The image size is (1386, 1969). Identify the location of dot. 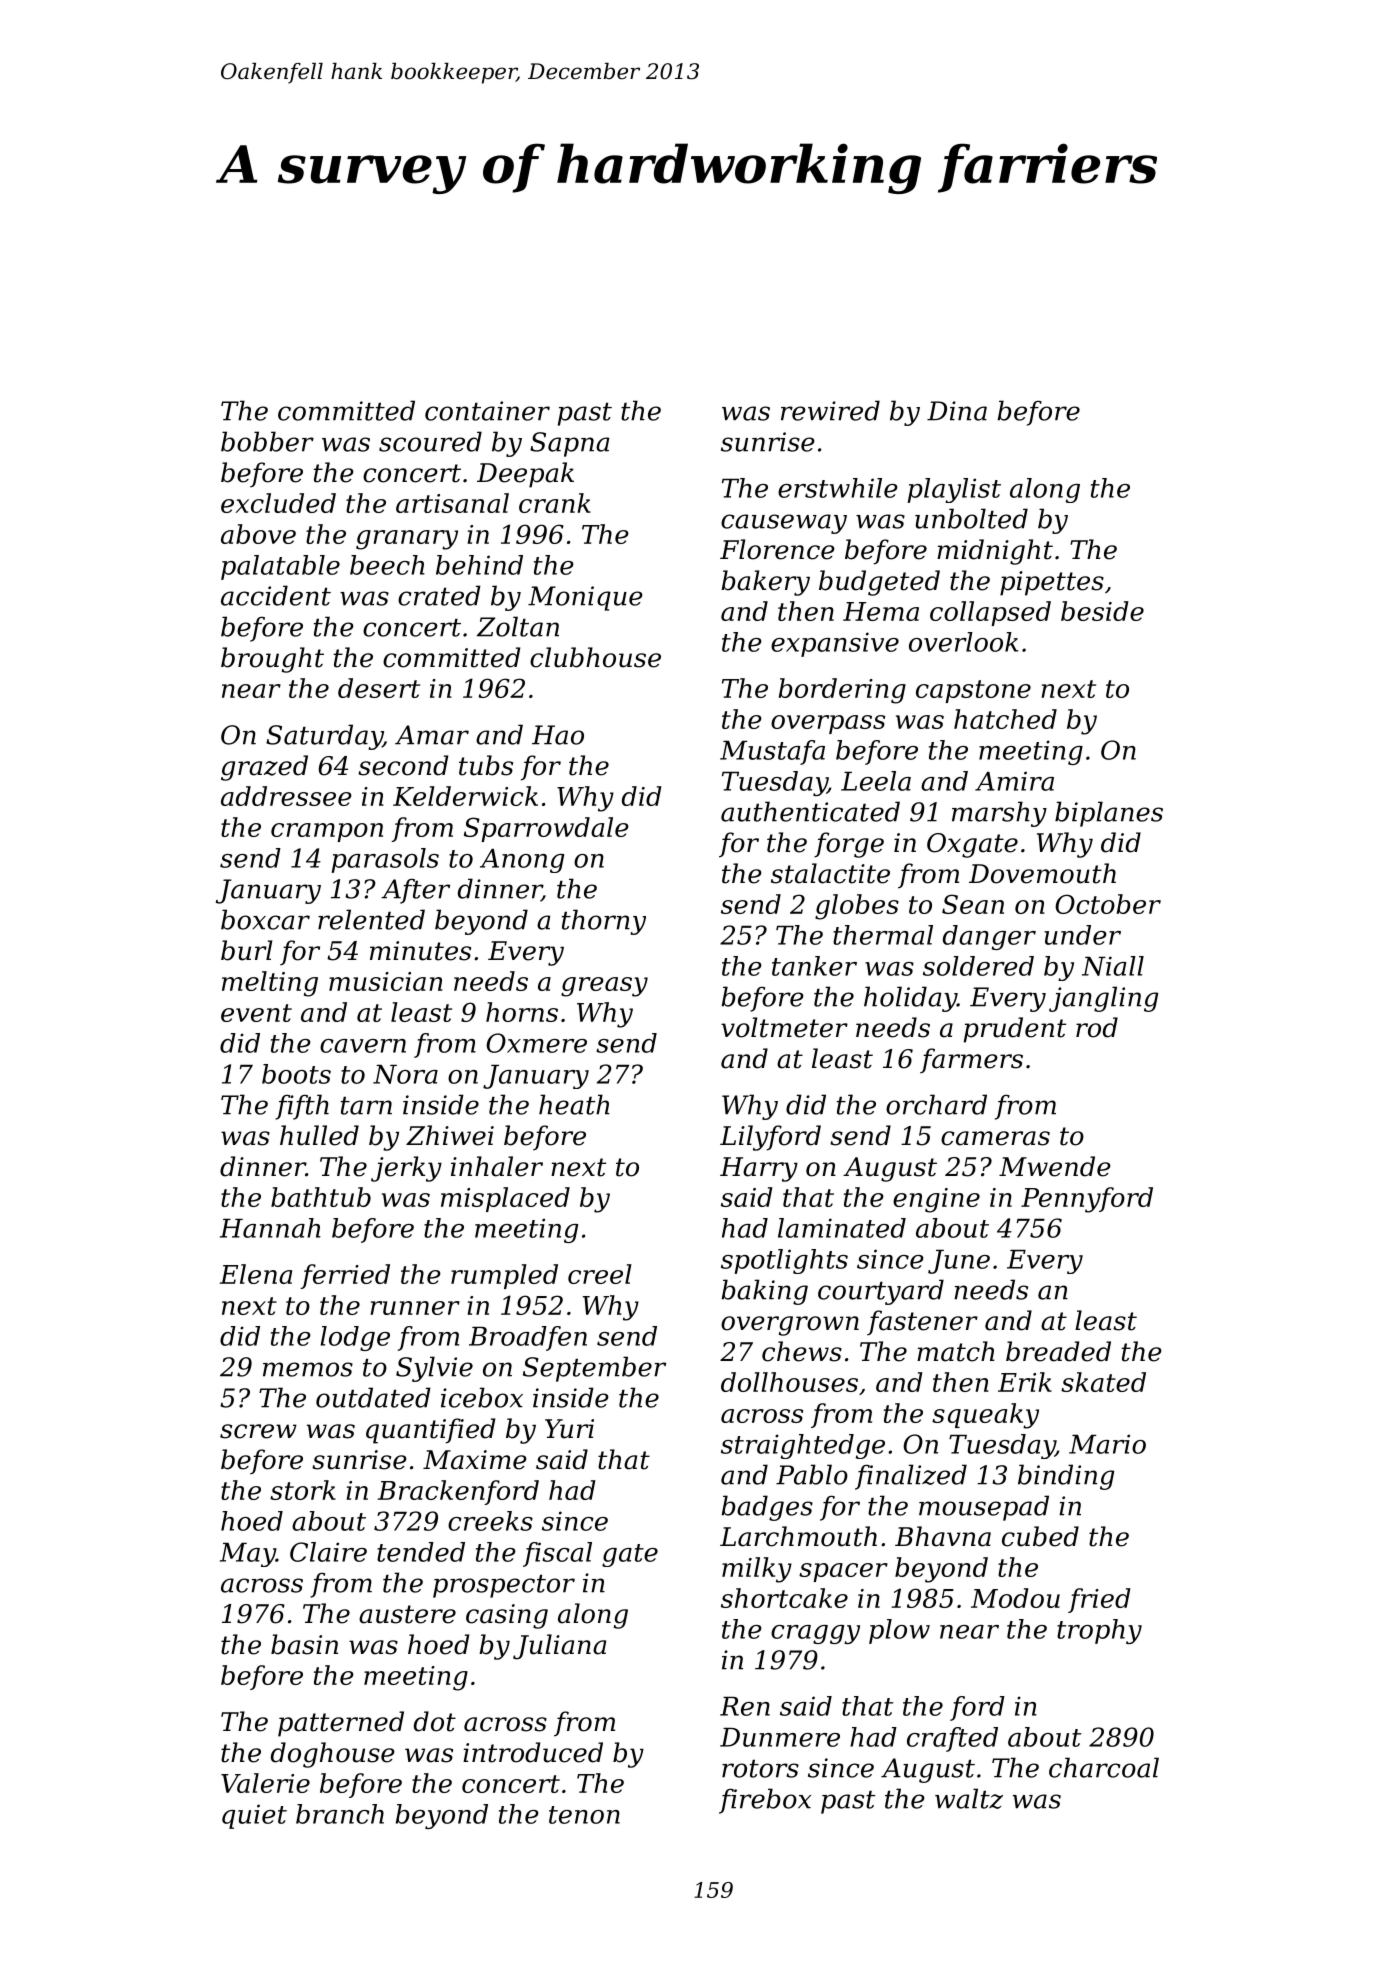
(435, 1721).
